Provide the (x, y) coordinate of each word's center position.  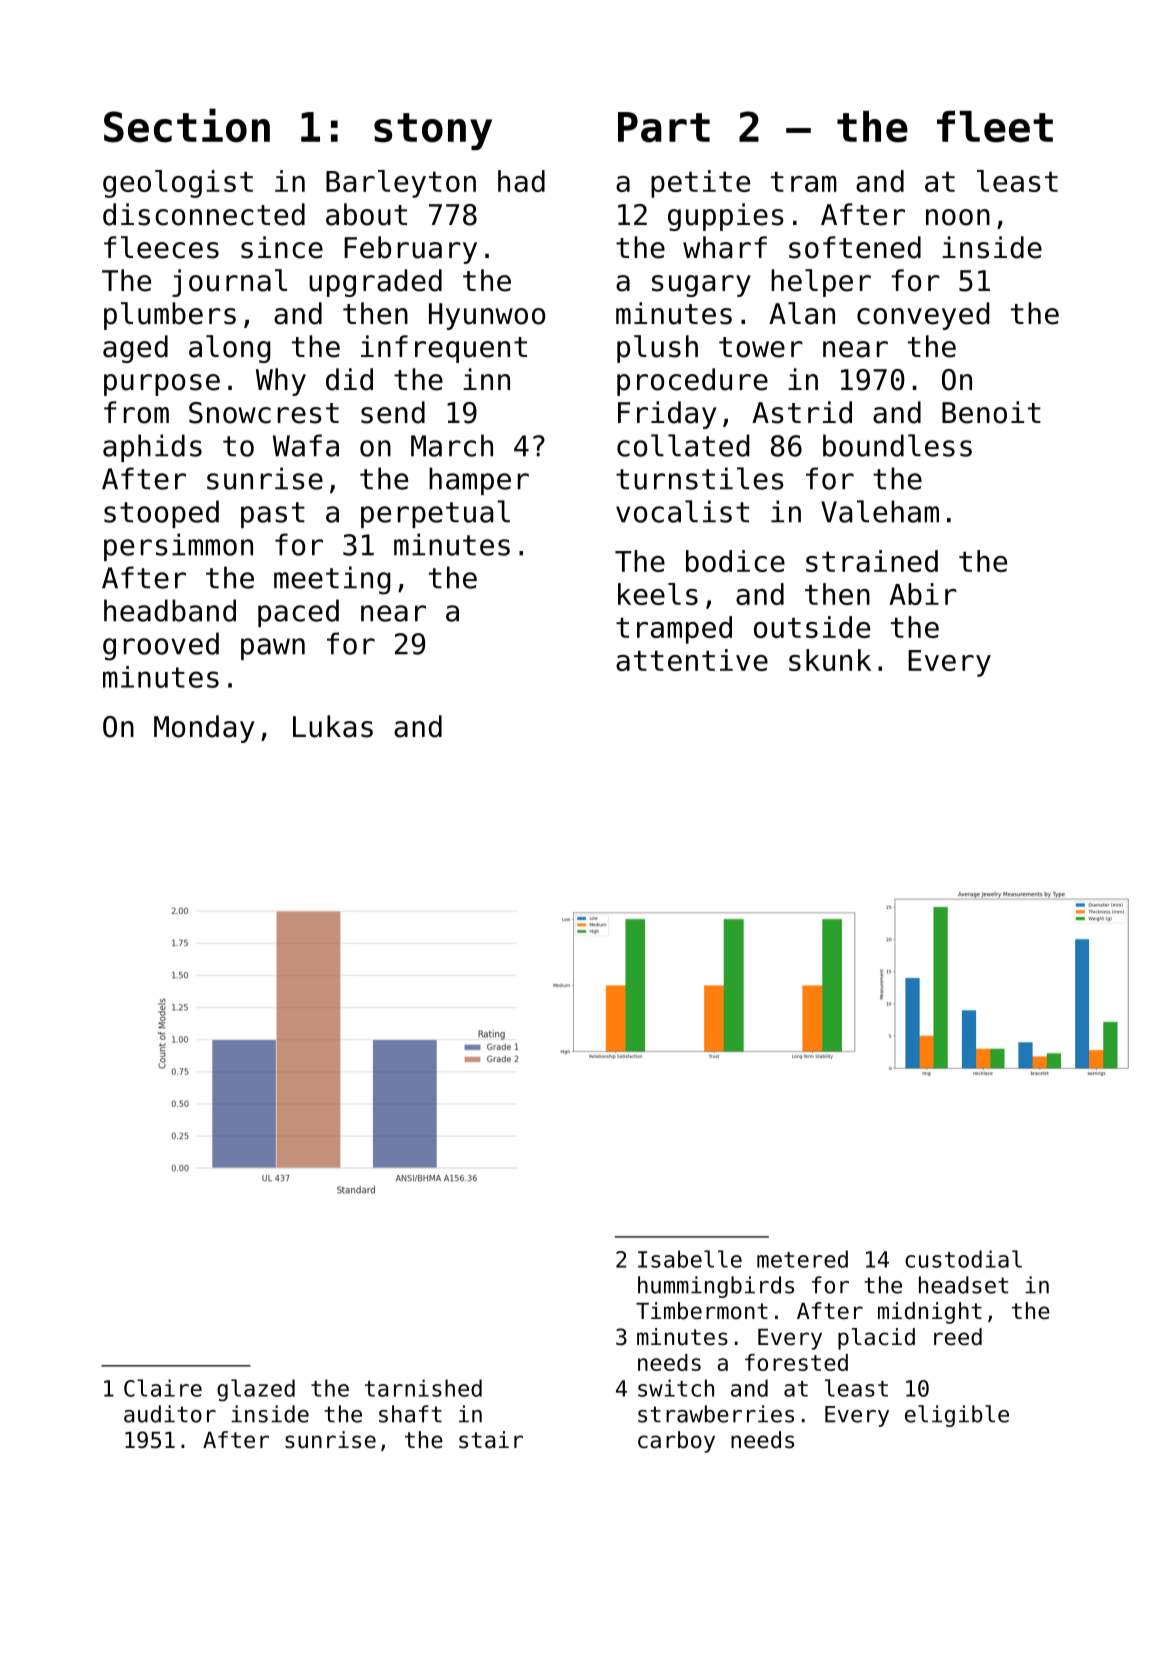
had (521, 181)
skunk (830, 660)
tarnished (423, 1388)
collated (683, 445)
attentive (692, 660)
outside (812, 627)
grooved (161, 646)
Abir (923, 594)
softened (855, 247)
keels (658, 594)
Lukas (333, 726)
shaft (410, 1414)
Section (187, 125)
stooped (161, 514)
